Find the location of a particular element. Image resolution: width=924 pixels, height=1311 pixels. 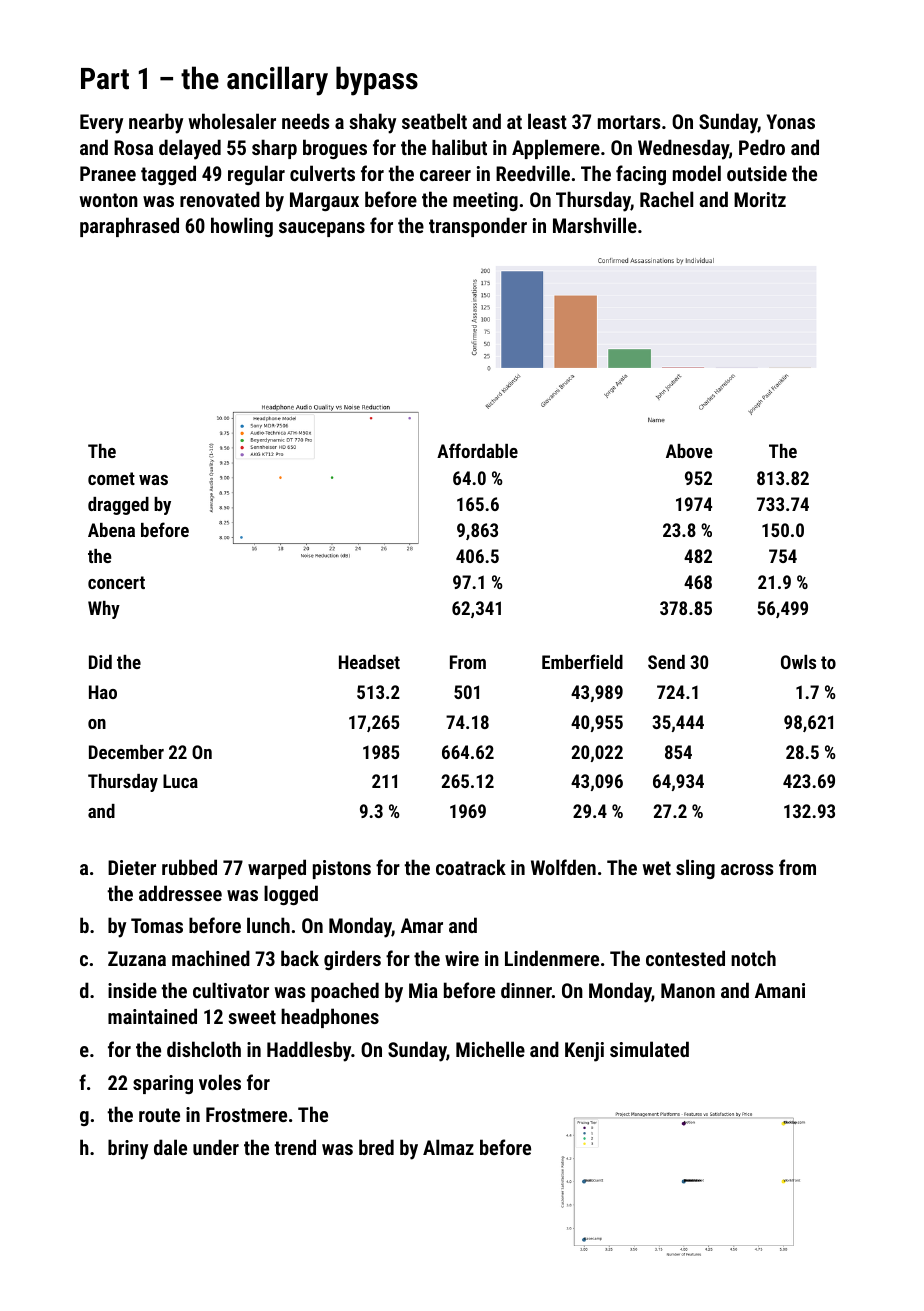

bred is located at coordinates (376, 1147).
